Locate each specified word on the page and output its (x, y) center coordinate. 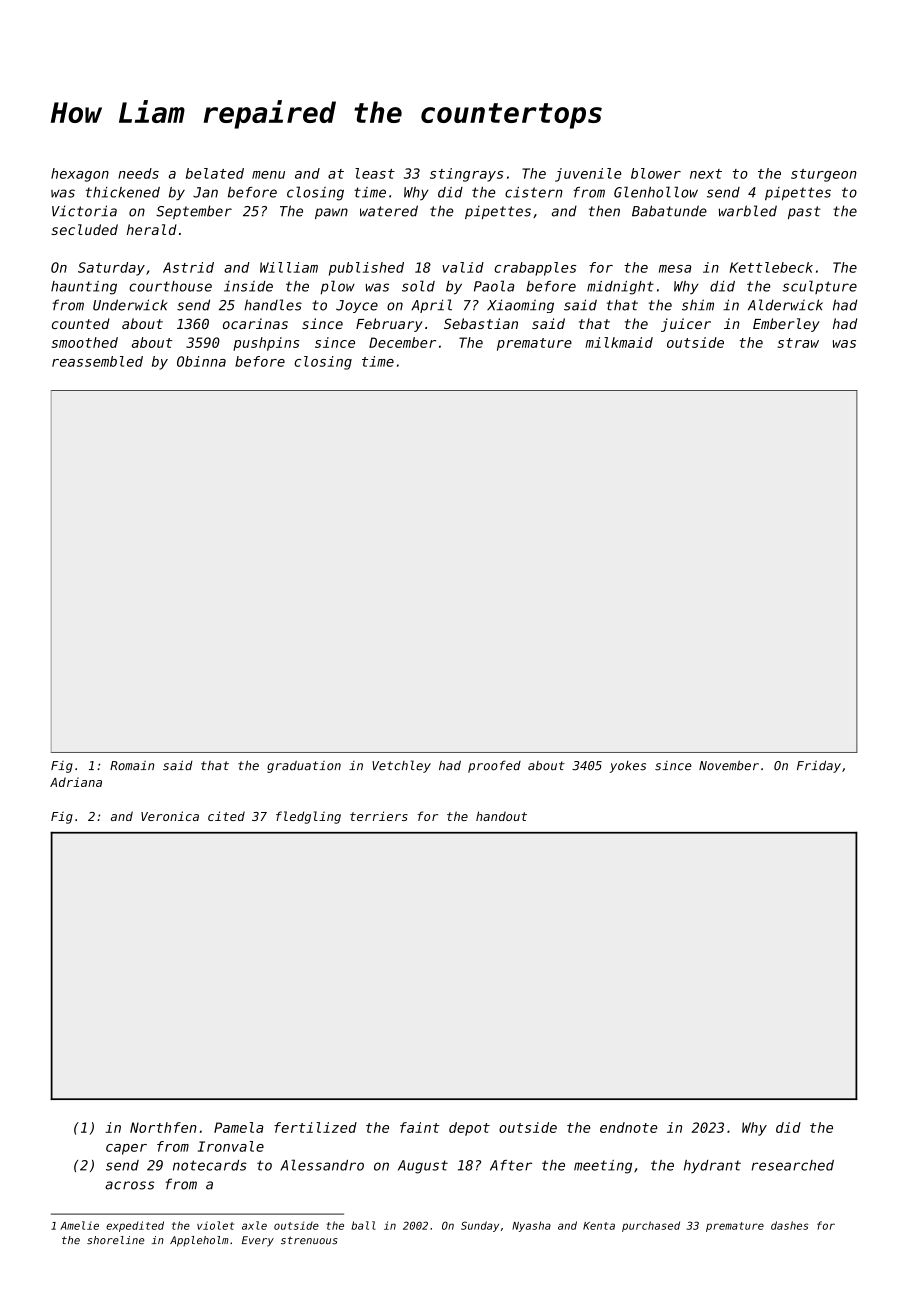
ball (364, 1225)
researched (793, 1165)
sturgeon (824, 175)
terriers (379, 816)
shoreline (115, 1240)
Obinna (201, 361)
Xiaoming (520, 306)
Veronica (170, 816)
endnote (628, 1127)
